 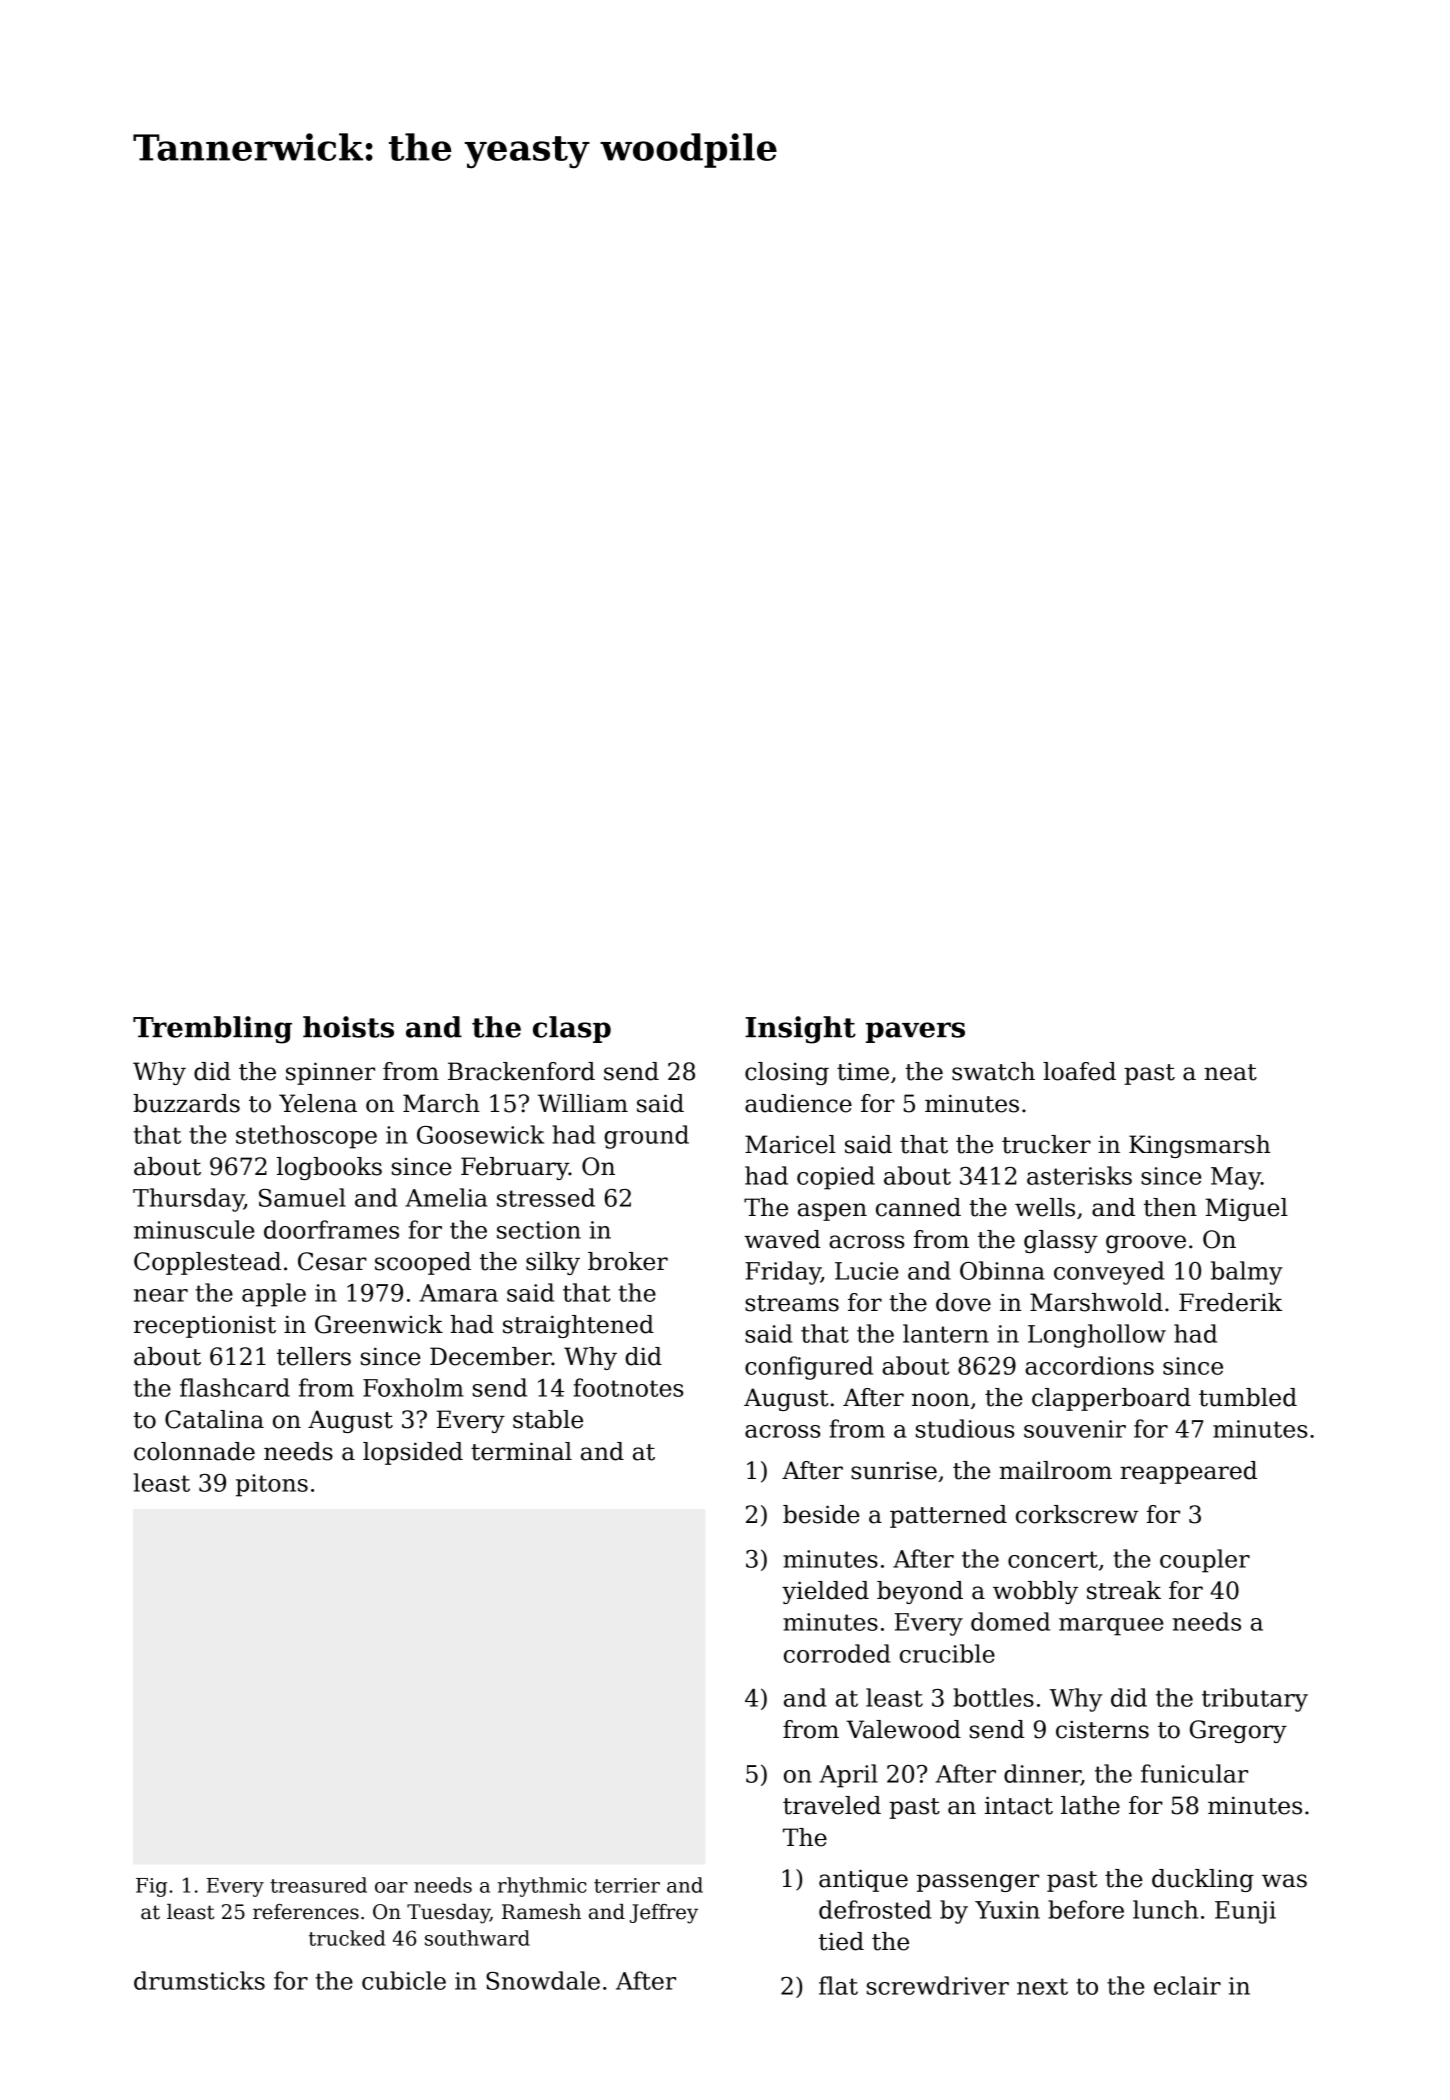 I want to click on tributary, so click(x=1255, y=1700).
